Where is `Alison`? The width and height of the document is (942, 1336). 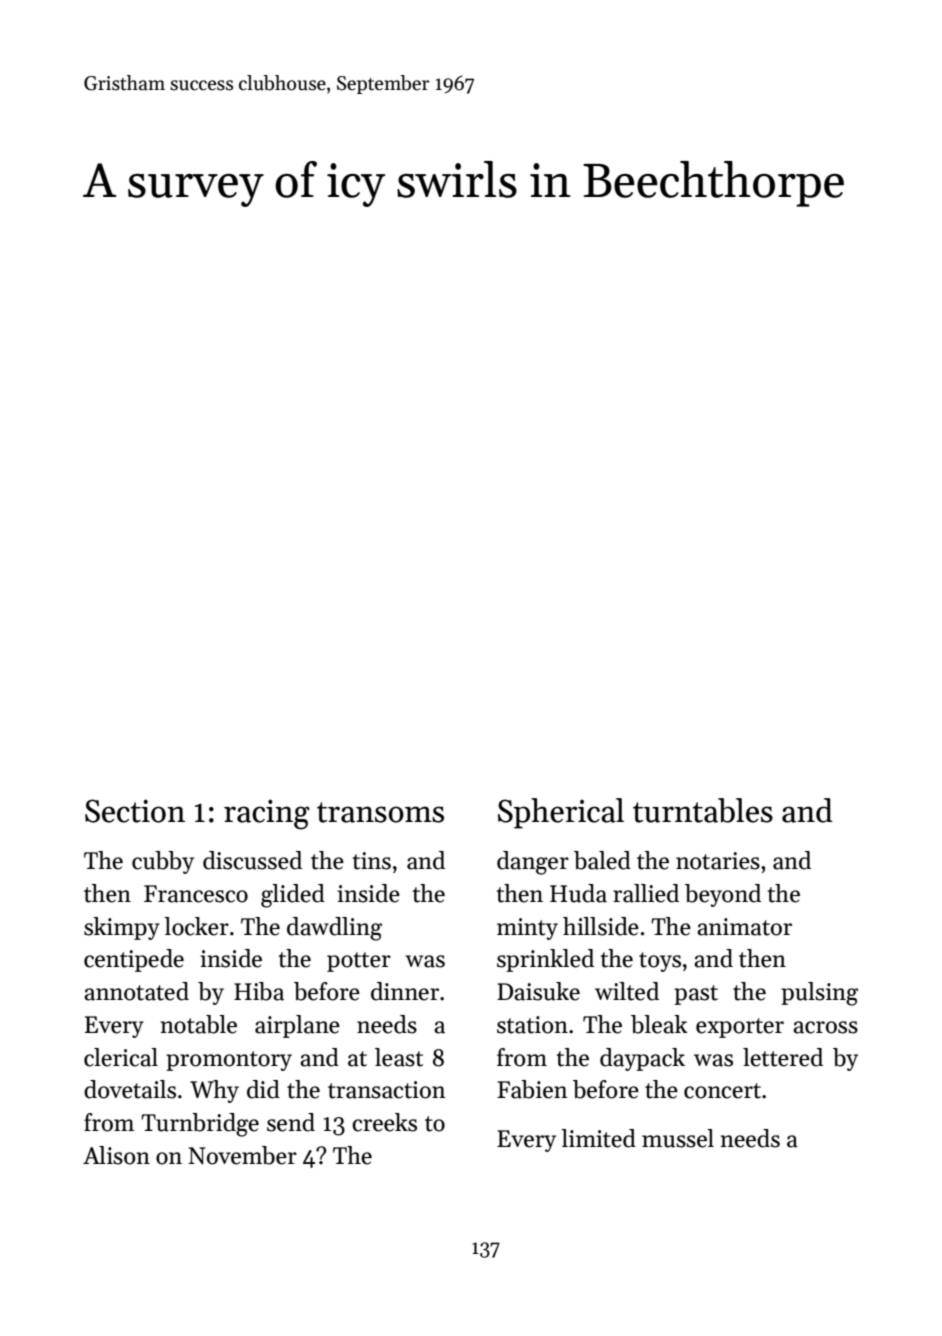
Alison is located at coordinates (116, 1155).
